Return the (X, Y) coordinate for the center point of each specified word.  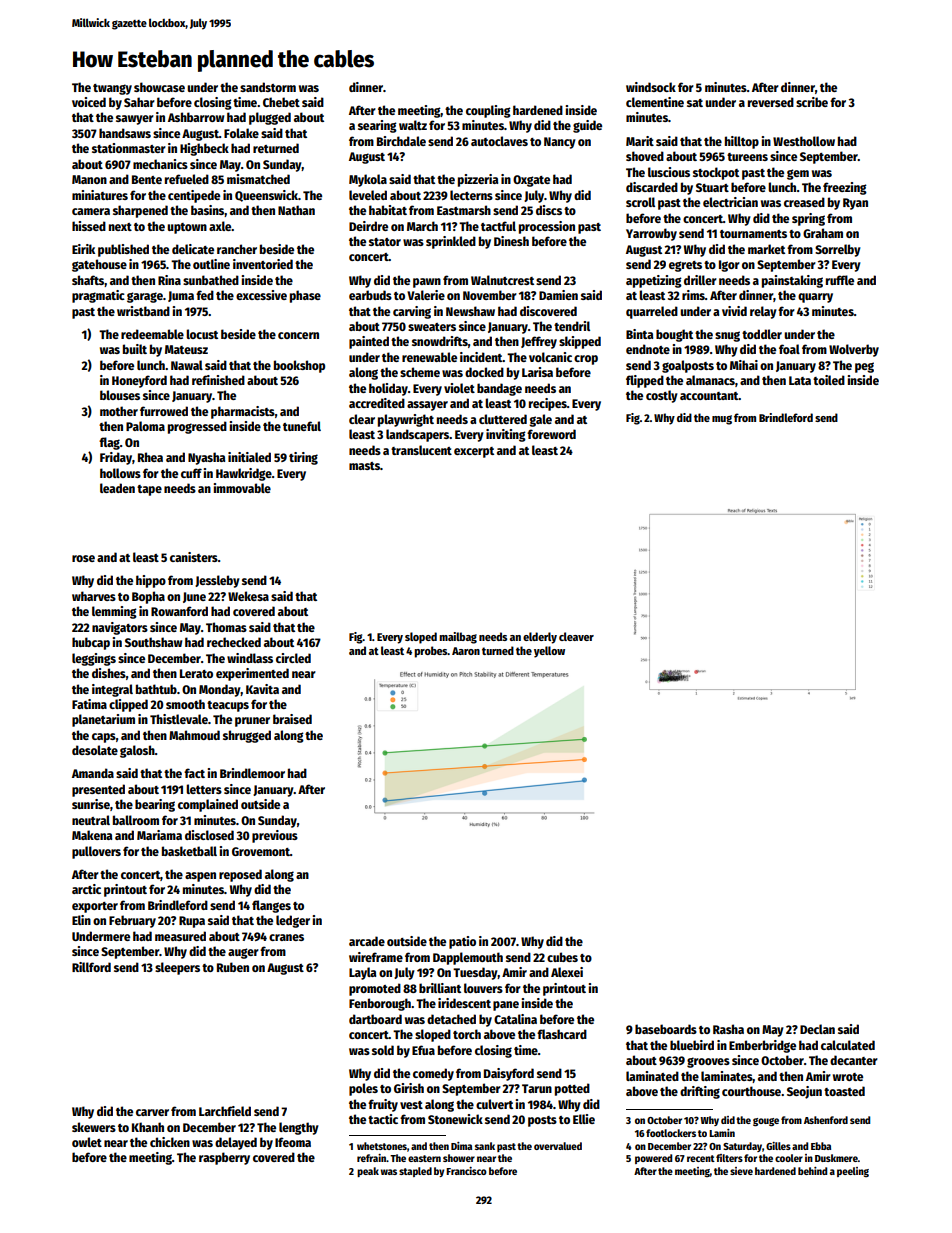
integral (112, 690)
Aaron (466, 651)
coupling (488, 111)
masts (364, 466)
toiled (829, 380)
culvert (494, 1104)
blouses (120, 395)
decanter (854, 1060)
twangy (112, 89)
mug (722, 420)
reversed (771, 102)
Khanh (148, 1127)
